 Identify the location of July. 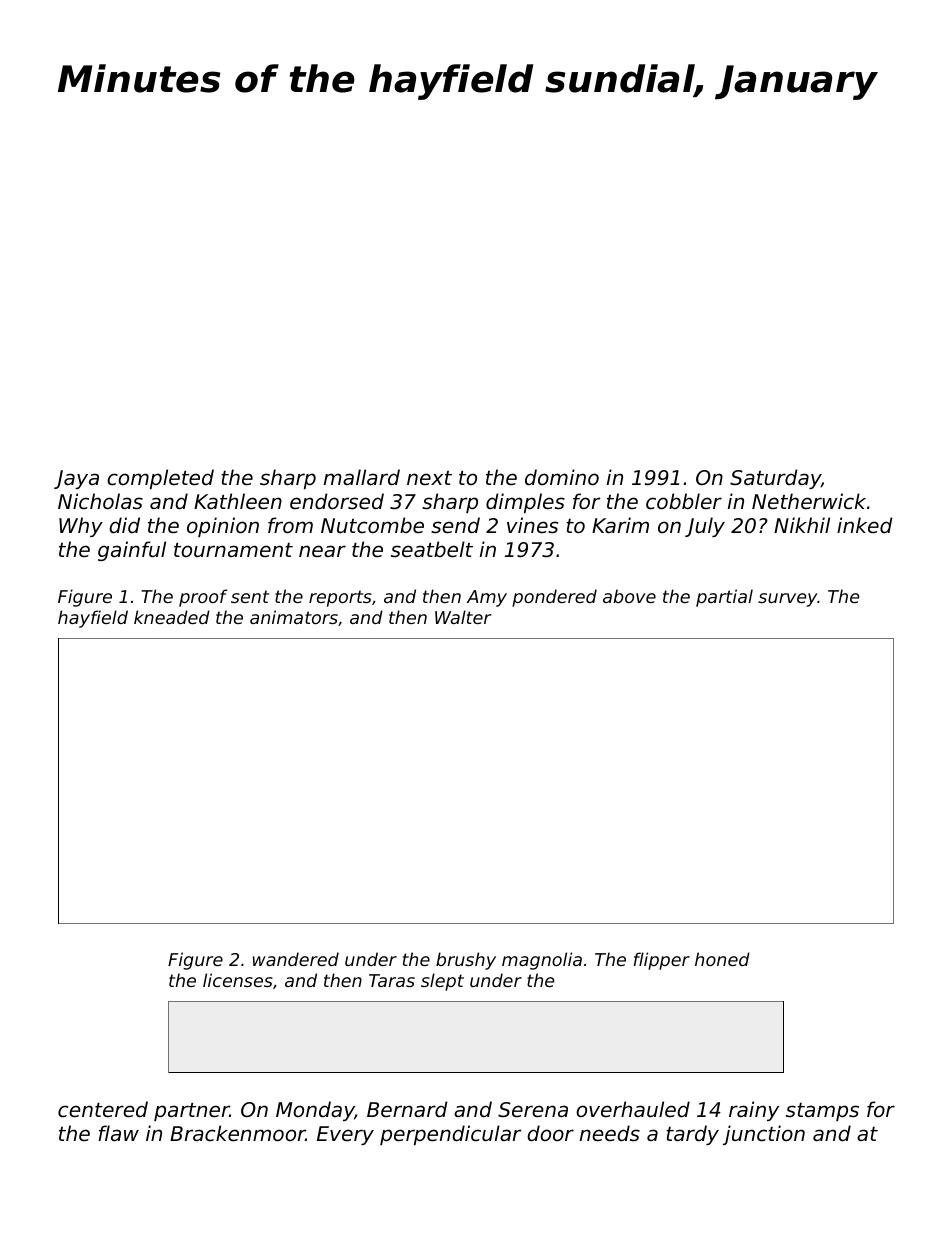
(705, 527).
